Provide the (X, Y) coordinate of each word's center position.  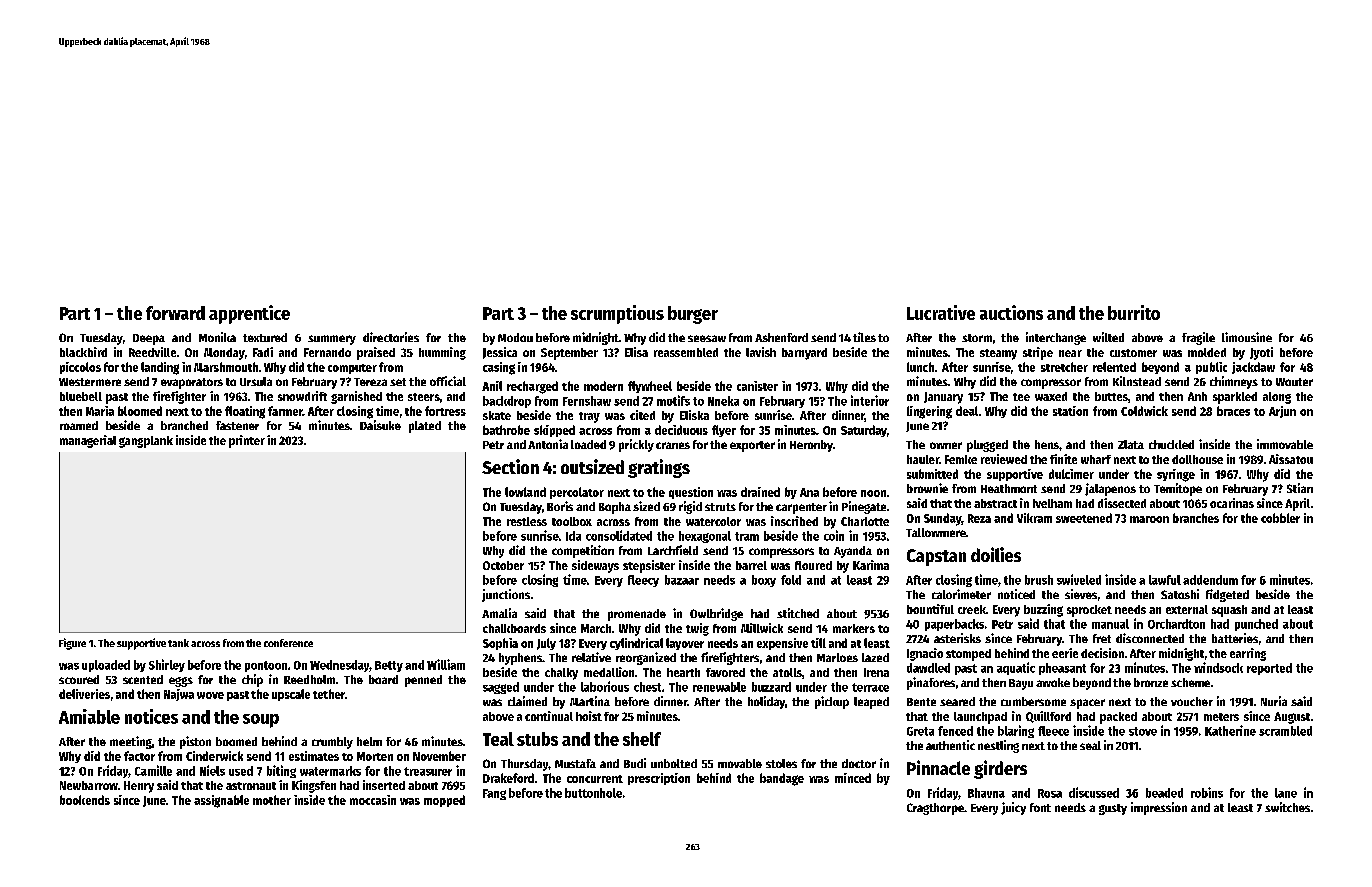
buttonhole (593, 793)
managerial (88, 441)
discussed (1094, 792)
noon (873, 493)
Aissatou (1291, 459)
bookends (85, 800)
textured (265, 337)
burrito (1134, 312)
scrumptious (617, 314)
